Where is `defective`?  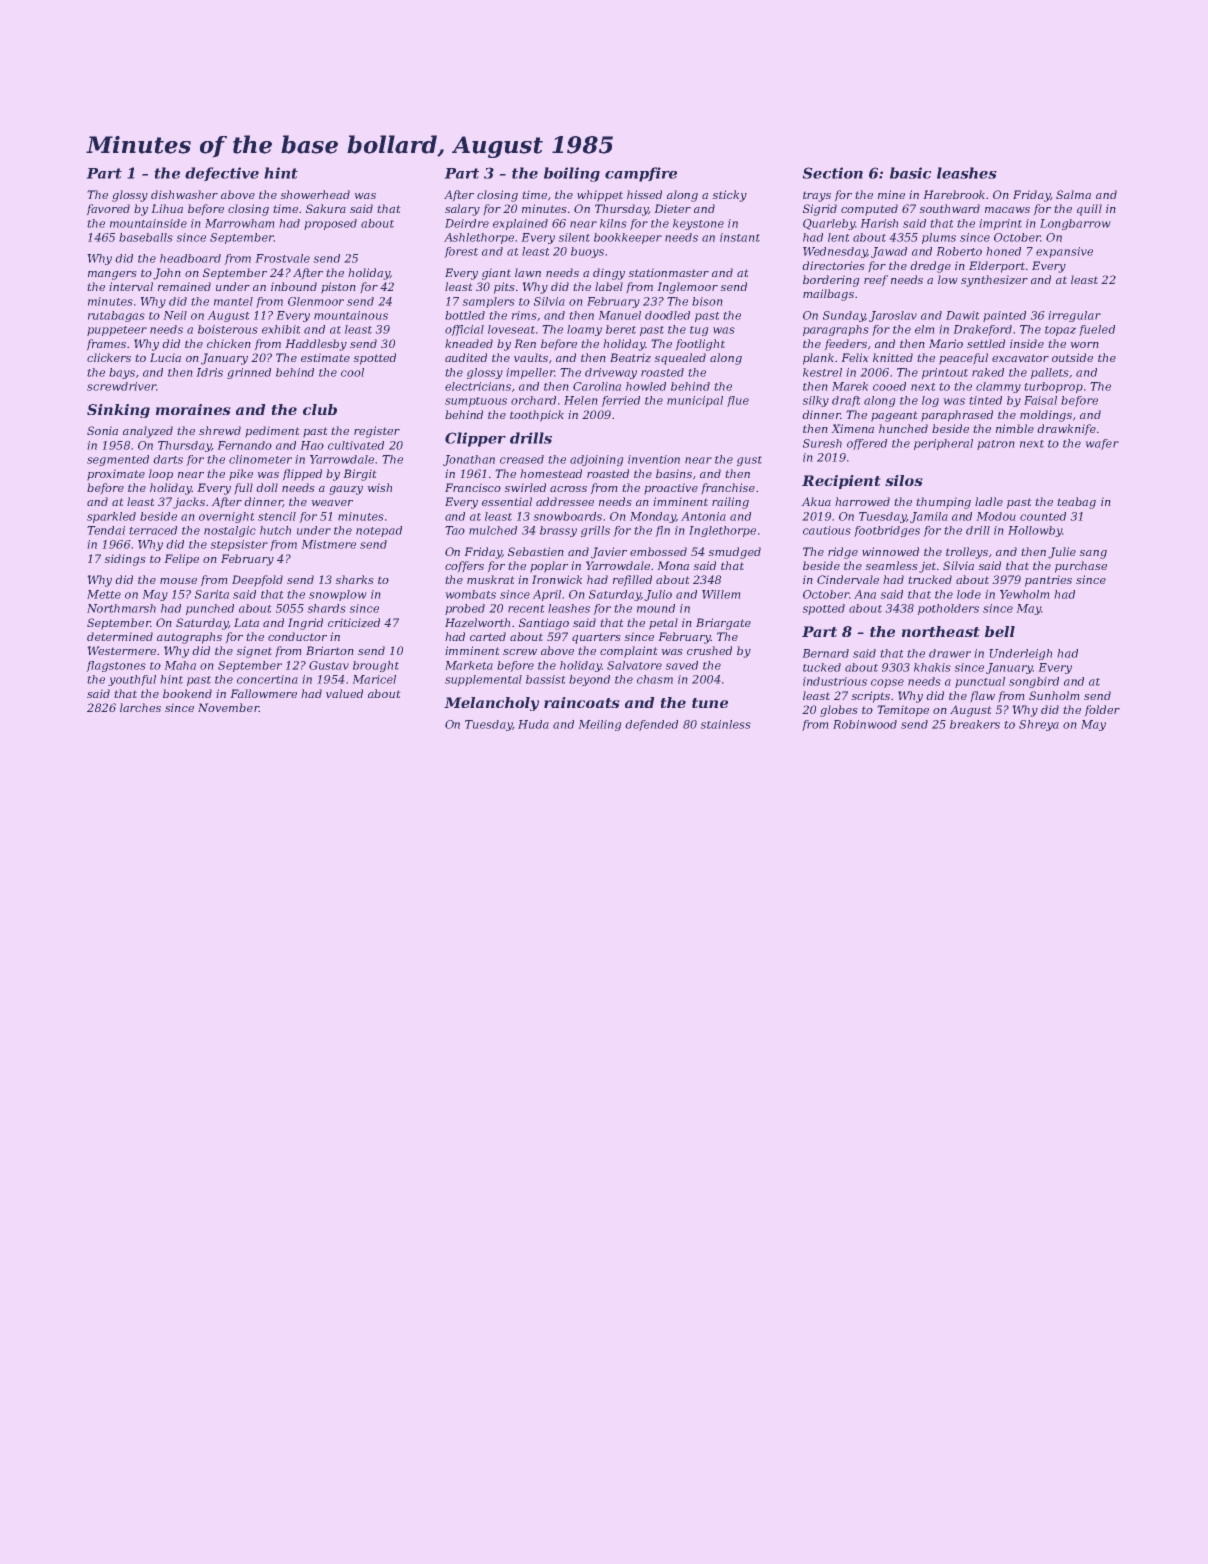
defective is located at coordinates (222, 174).
